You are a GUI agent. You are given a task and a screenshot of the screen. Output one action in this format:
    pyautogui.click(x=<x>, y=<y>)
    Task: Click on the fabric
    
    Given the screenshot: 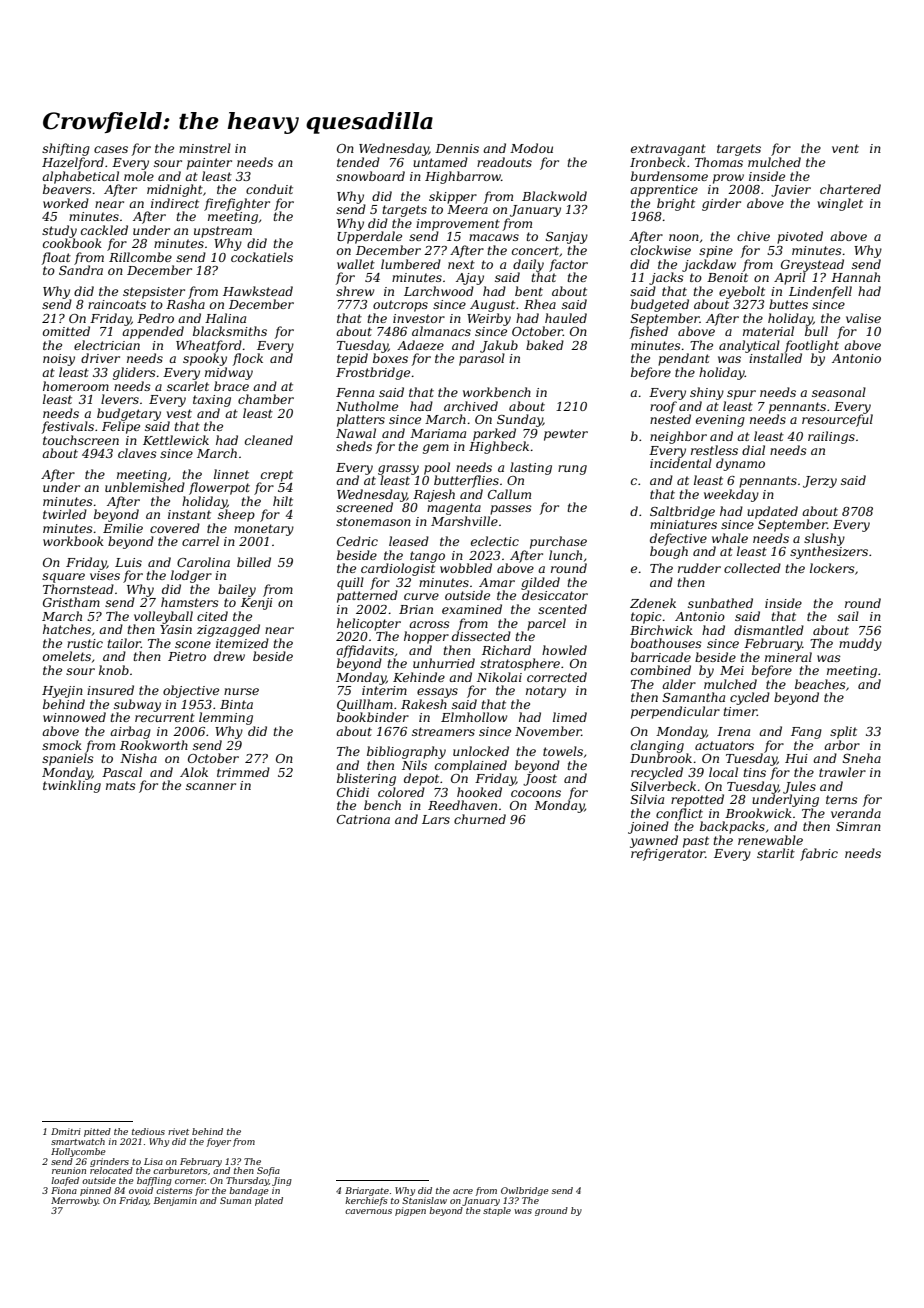 What is the action you would take?
    pyautogui.click(x=819, y=854)
